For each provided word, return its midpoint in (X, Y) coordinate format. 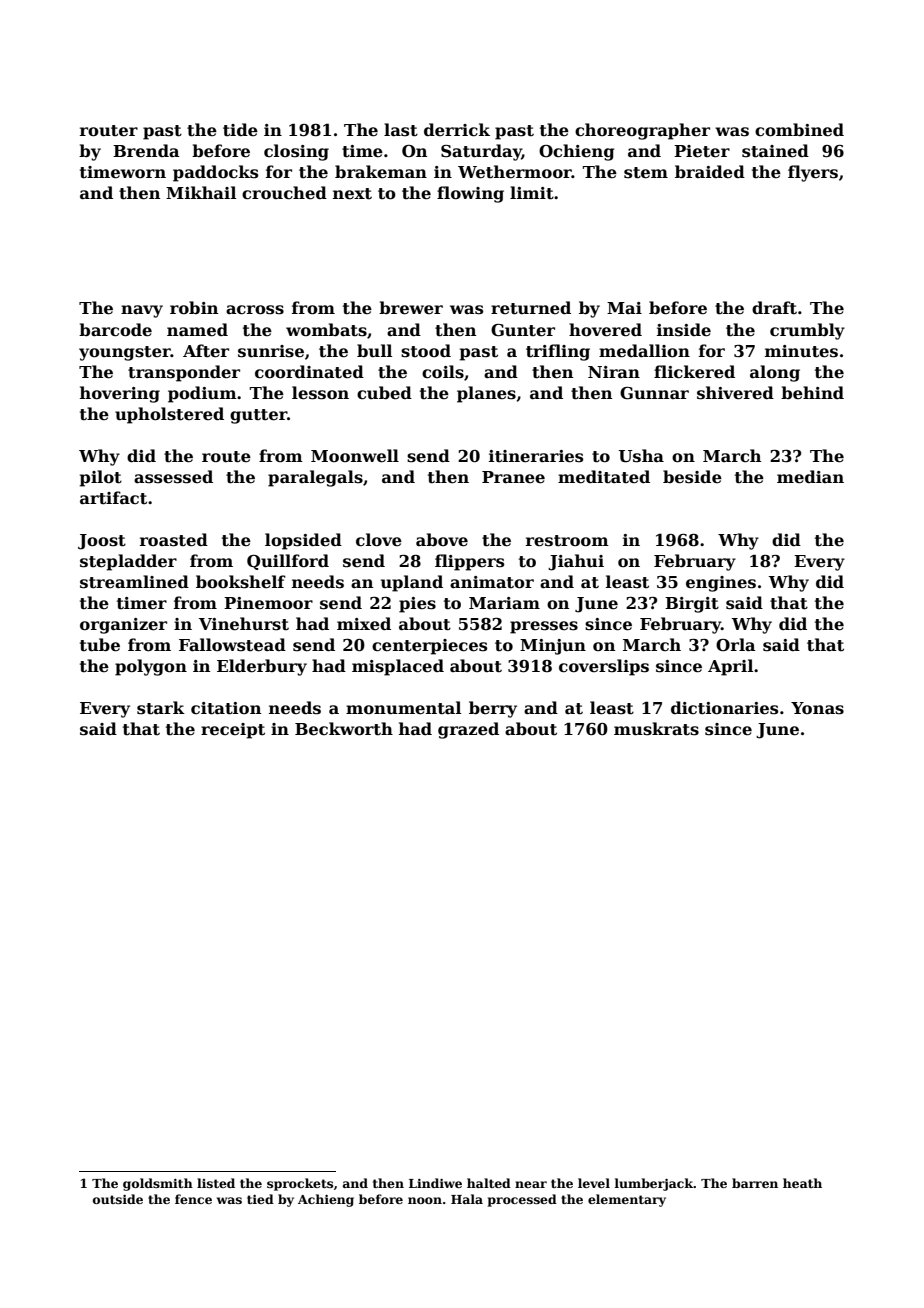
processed (522, 1200)
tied (260, 1199)
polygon (151, 667)
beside (692, 477)
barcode (115, 330)
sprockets (300, 1184)
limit (532, 193)
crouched (284, 193)
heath (802, 1183)
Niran (614, 372)
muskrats (656, 729)
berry (493, 709)
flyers (813, 173)
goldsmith (158, 1184)
